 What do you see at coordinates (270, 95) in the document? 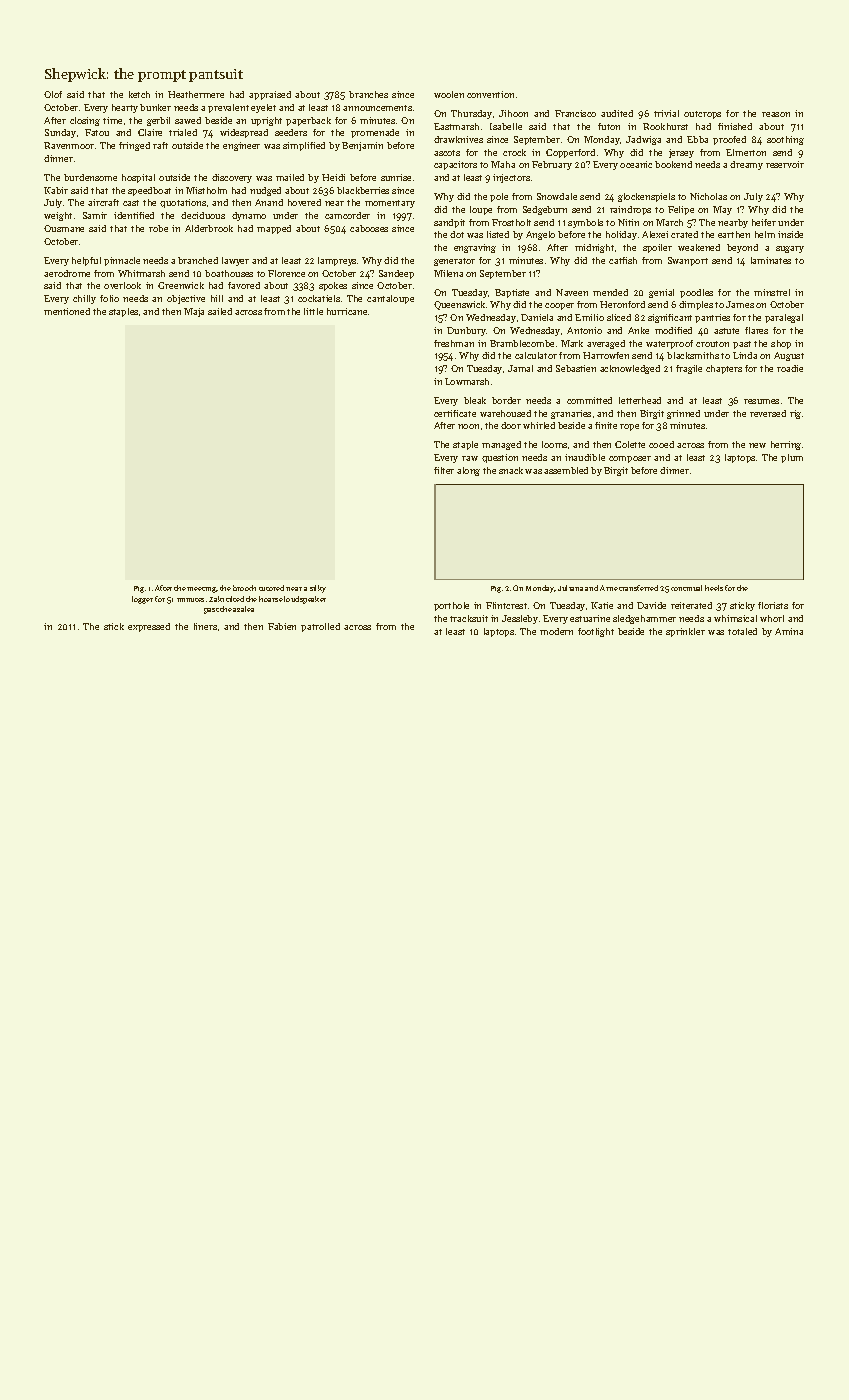
I see `appraised` at bounding box center [270, 95].
